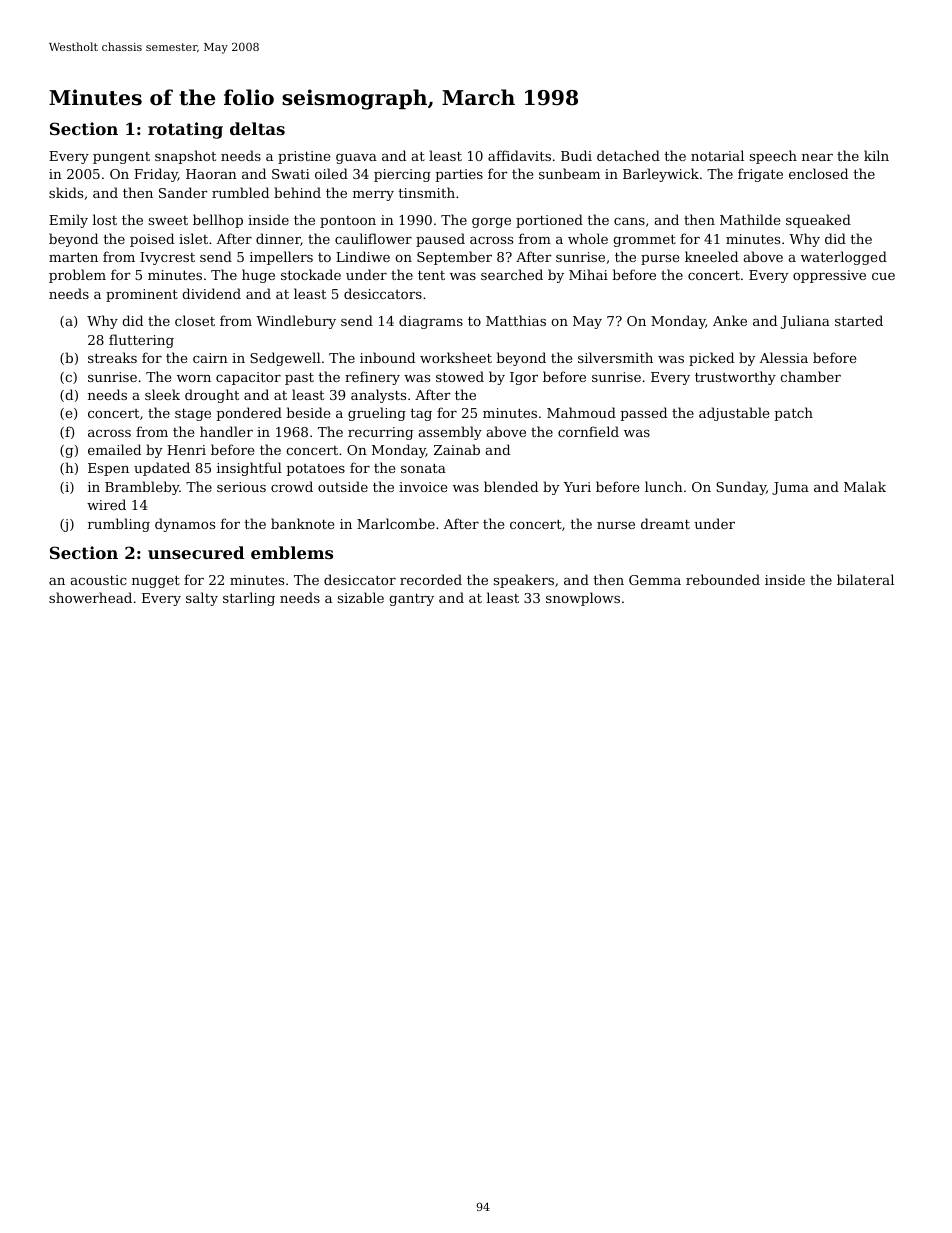 Image resolution: width=952 pixels, height=1233 pixels. What do you see at coordinates (735, 378) in the image?
I see `trustworthy` at bounding box center [735, 378].
